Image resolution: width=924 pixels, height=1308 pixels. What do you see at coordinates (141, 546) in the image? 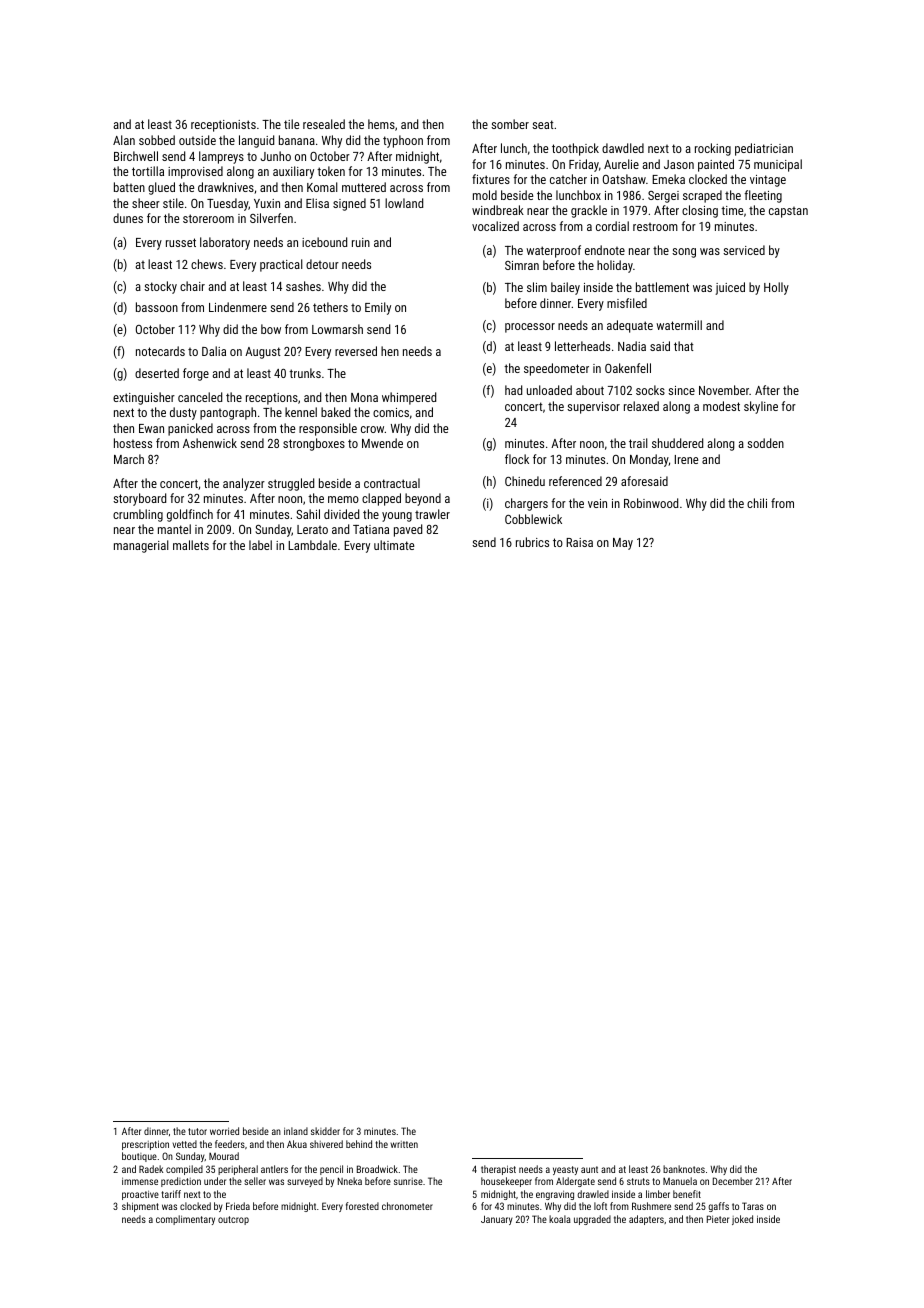
I see `managerial` at bounding box center [141, 546].
